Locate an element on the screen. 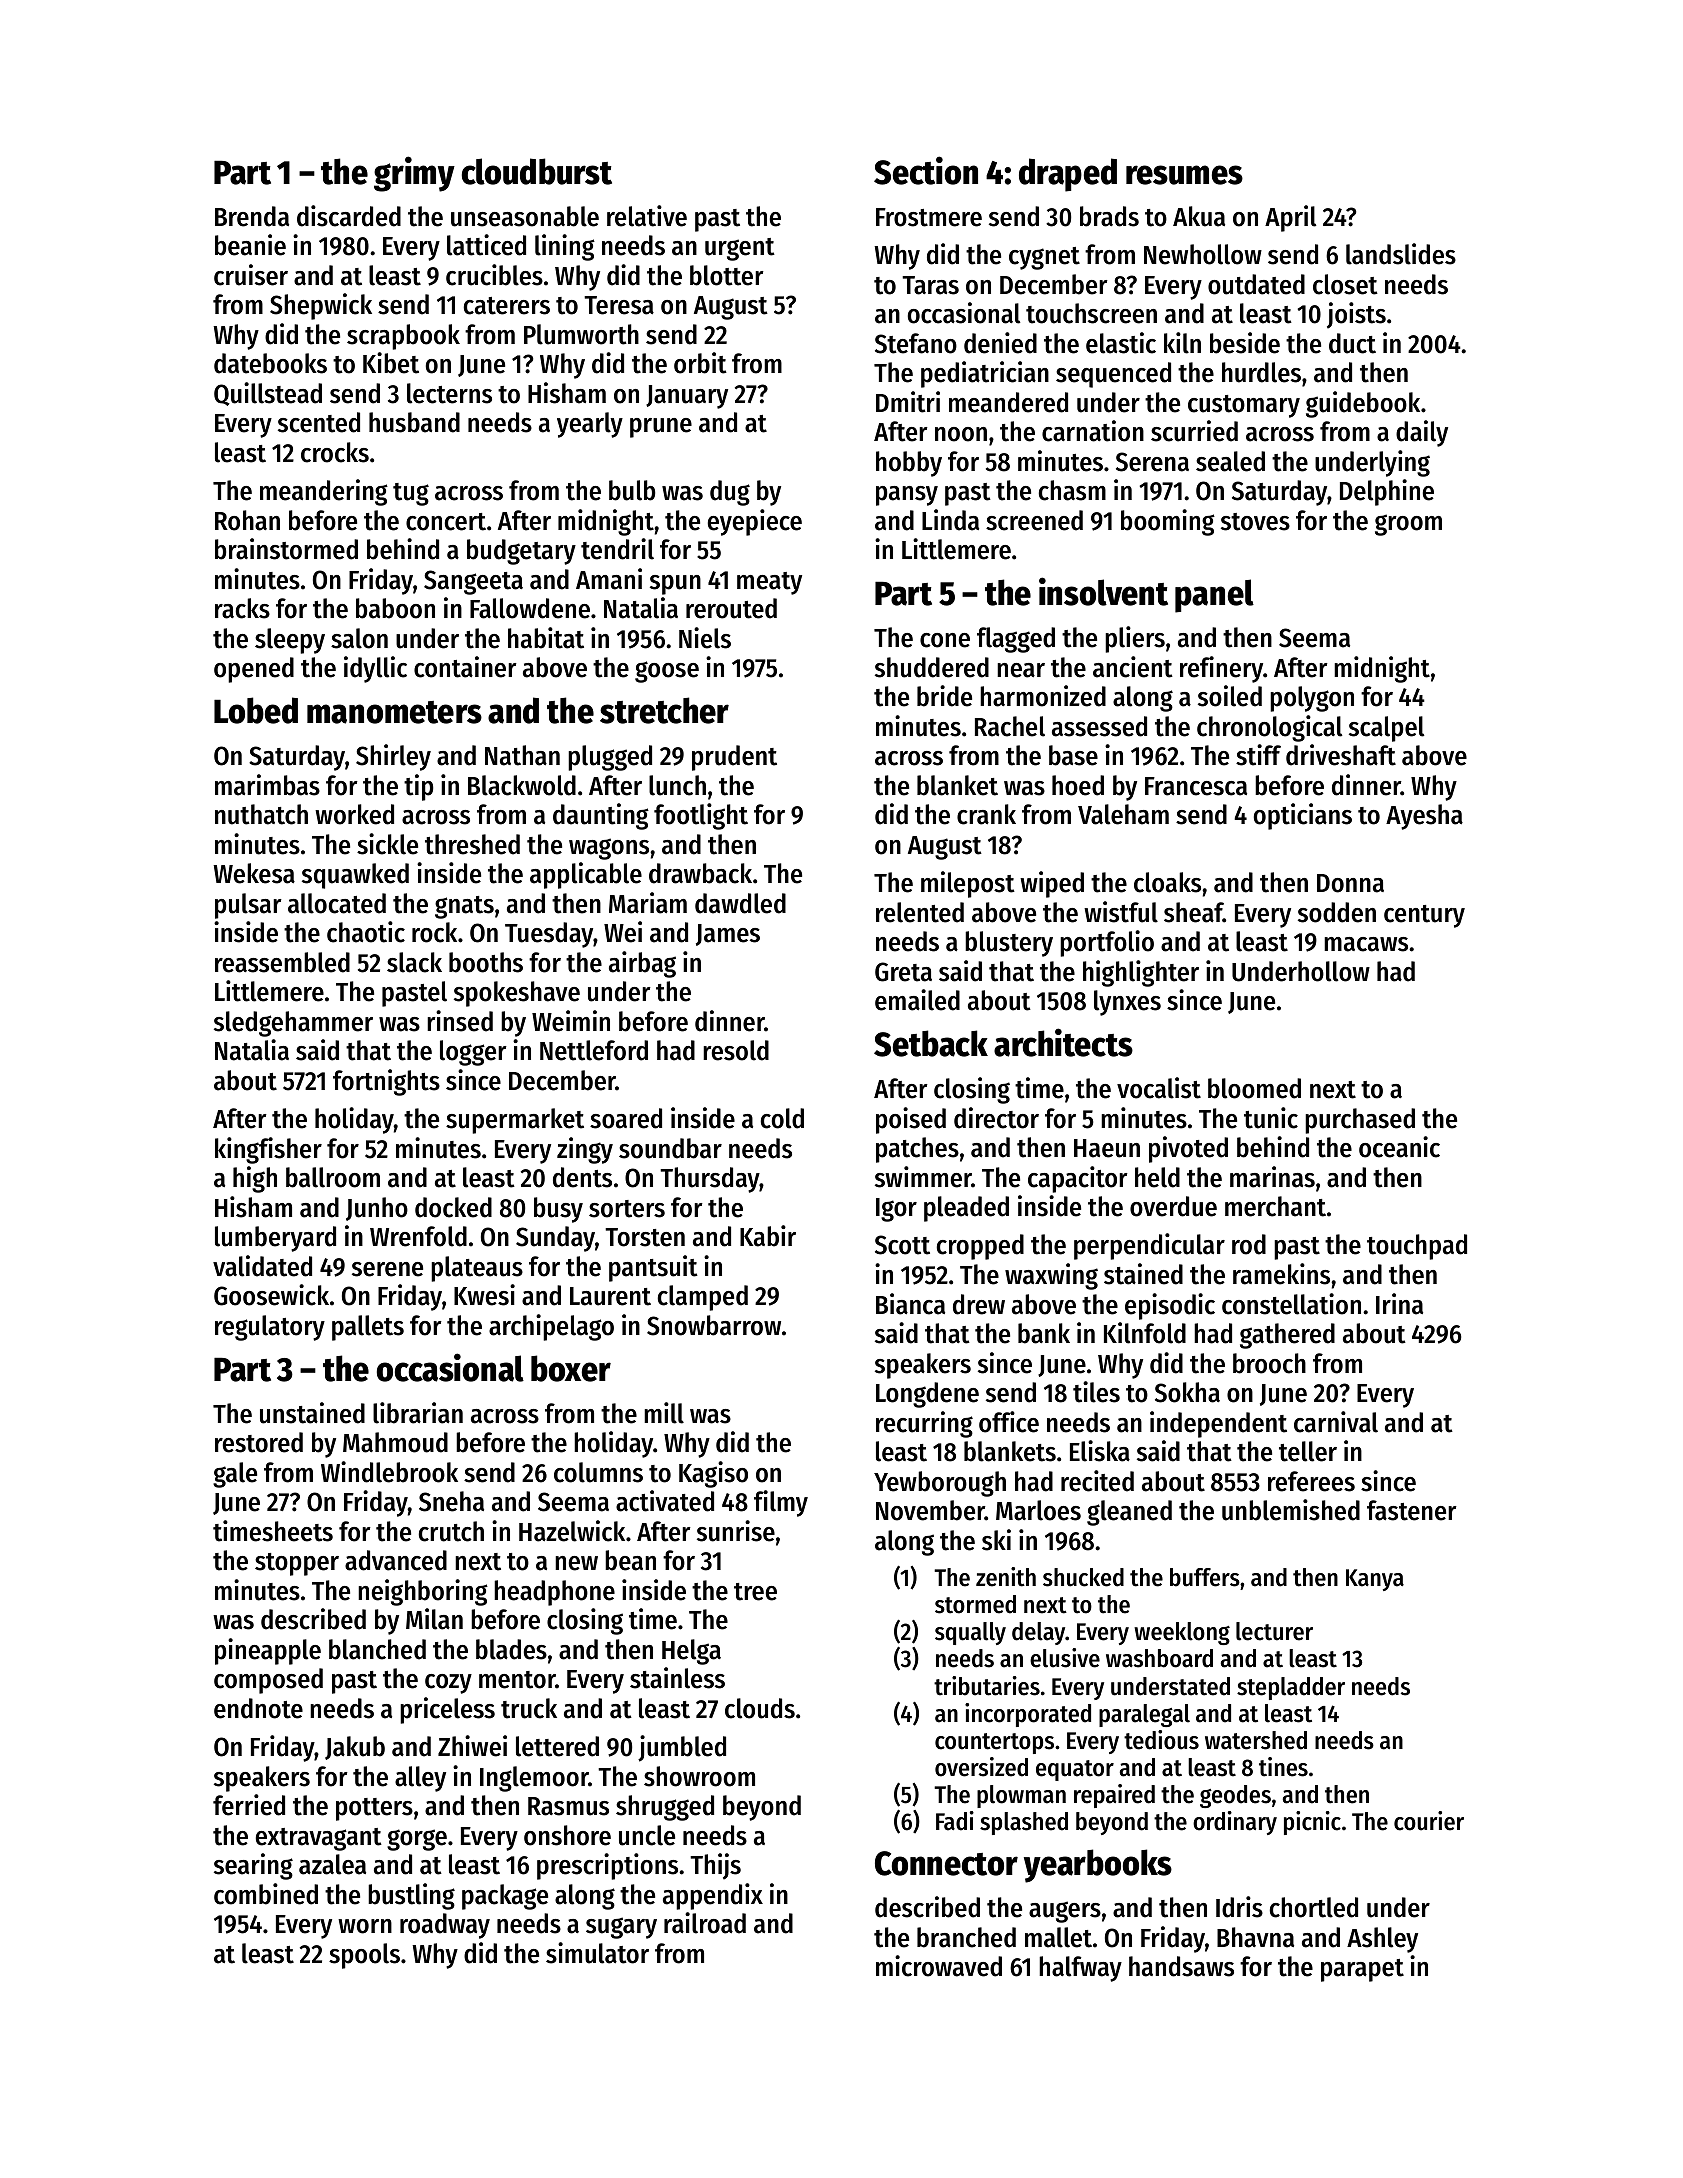 This screenshot has height=2178, width=1683. Brenda is located at coordinates (252, 216).
